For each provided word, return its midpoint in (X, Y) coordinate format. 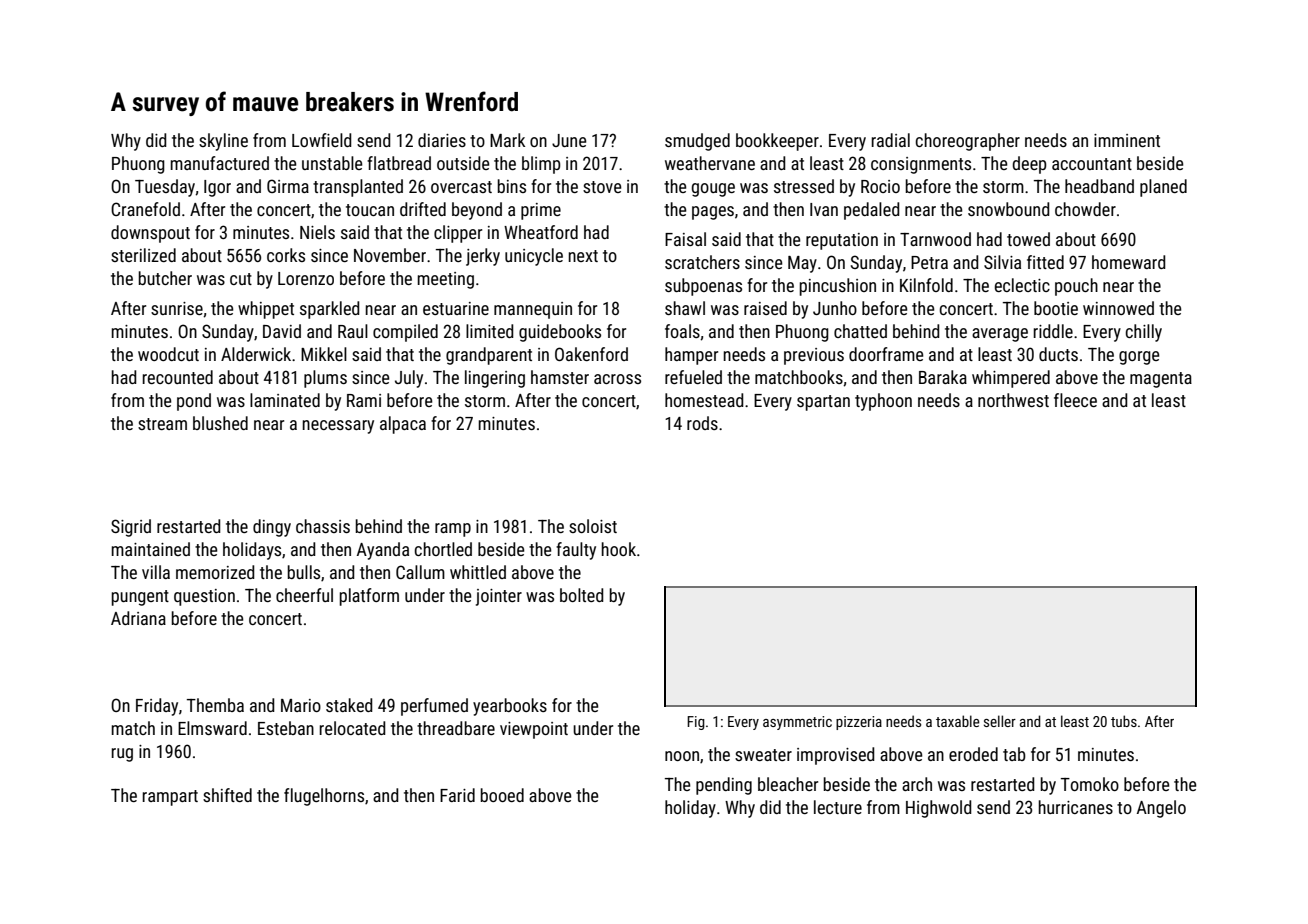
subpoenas (703, 287)
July (409, 379)
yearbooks (510, 707)
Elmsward (212, 728)
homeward (1128, 262)
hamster (560, 377)
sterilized (143, 255)
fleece (1075, 400)
